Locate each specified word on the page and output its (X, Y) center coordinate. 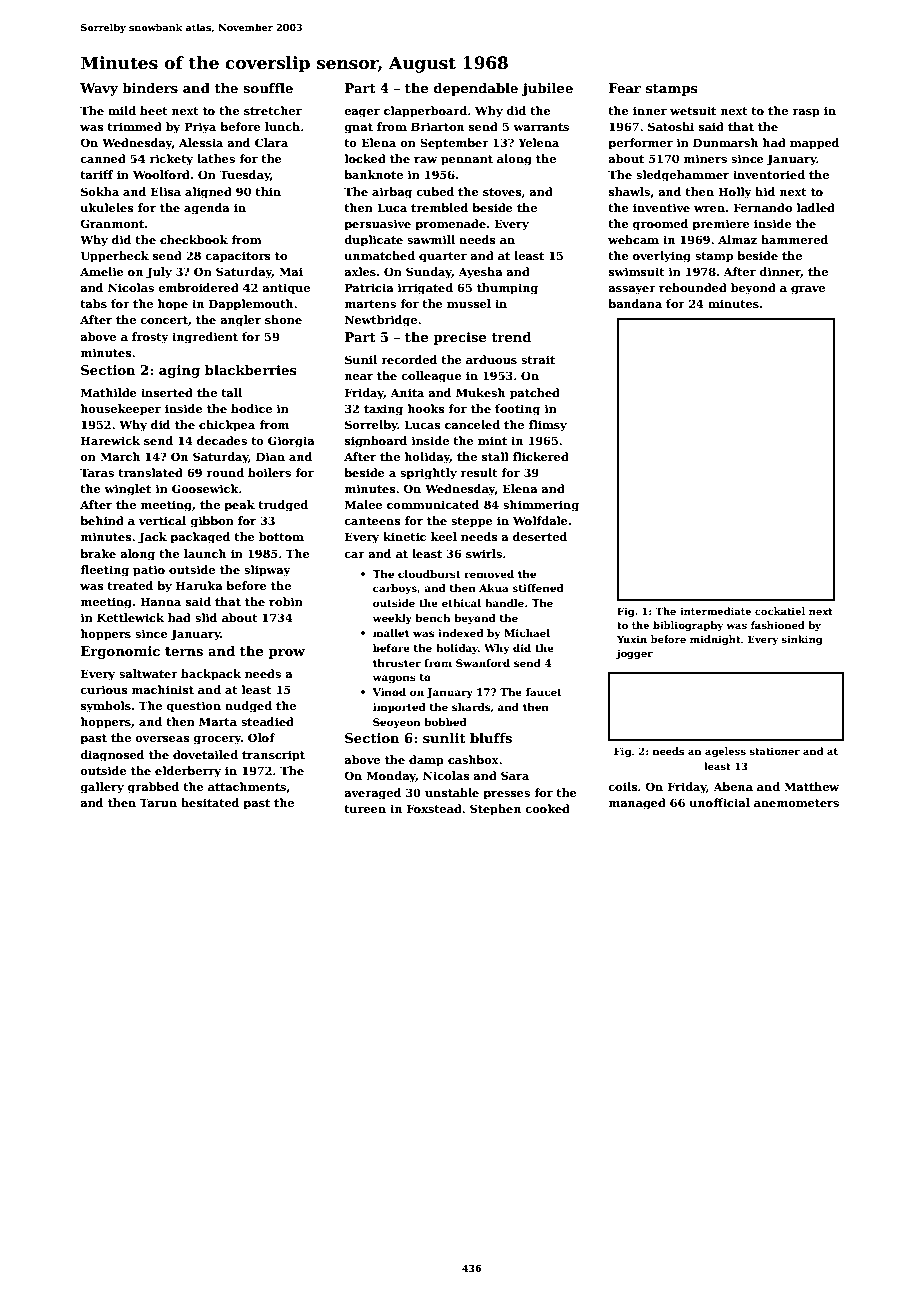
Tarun (158, 802)
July (159, 273)
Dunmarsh (725, 142)
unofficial (719, 802)
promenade (450, 225)
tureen (365, 809)
